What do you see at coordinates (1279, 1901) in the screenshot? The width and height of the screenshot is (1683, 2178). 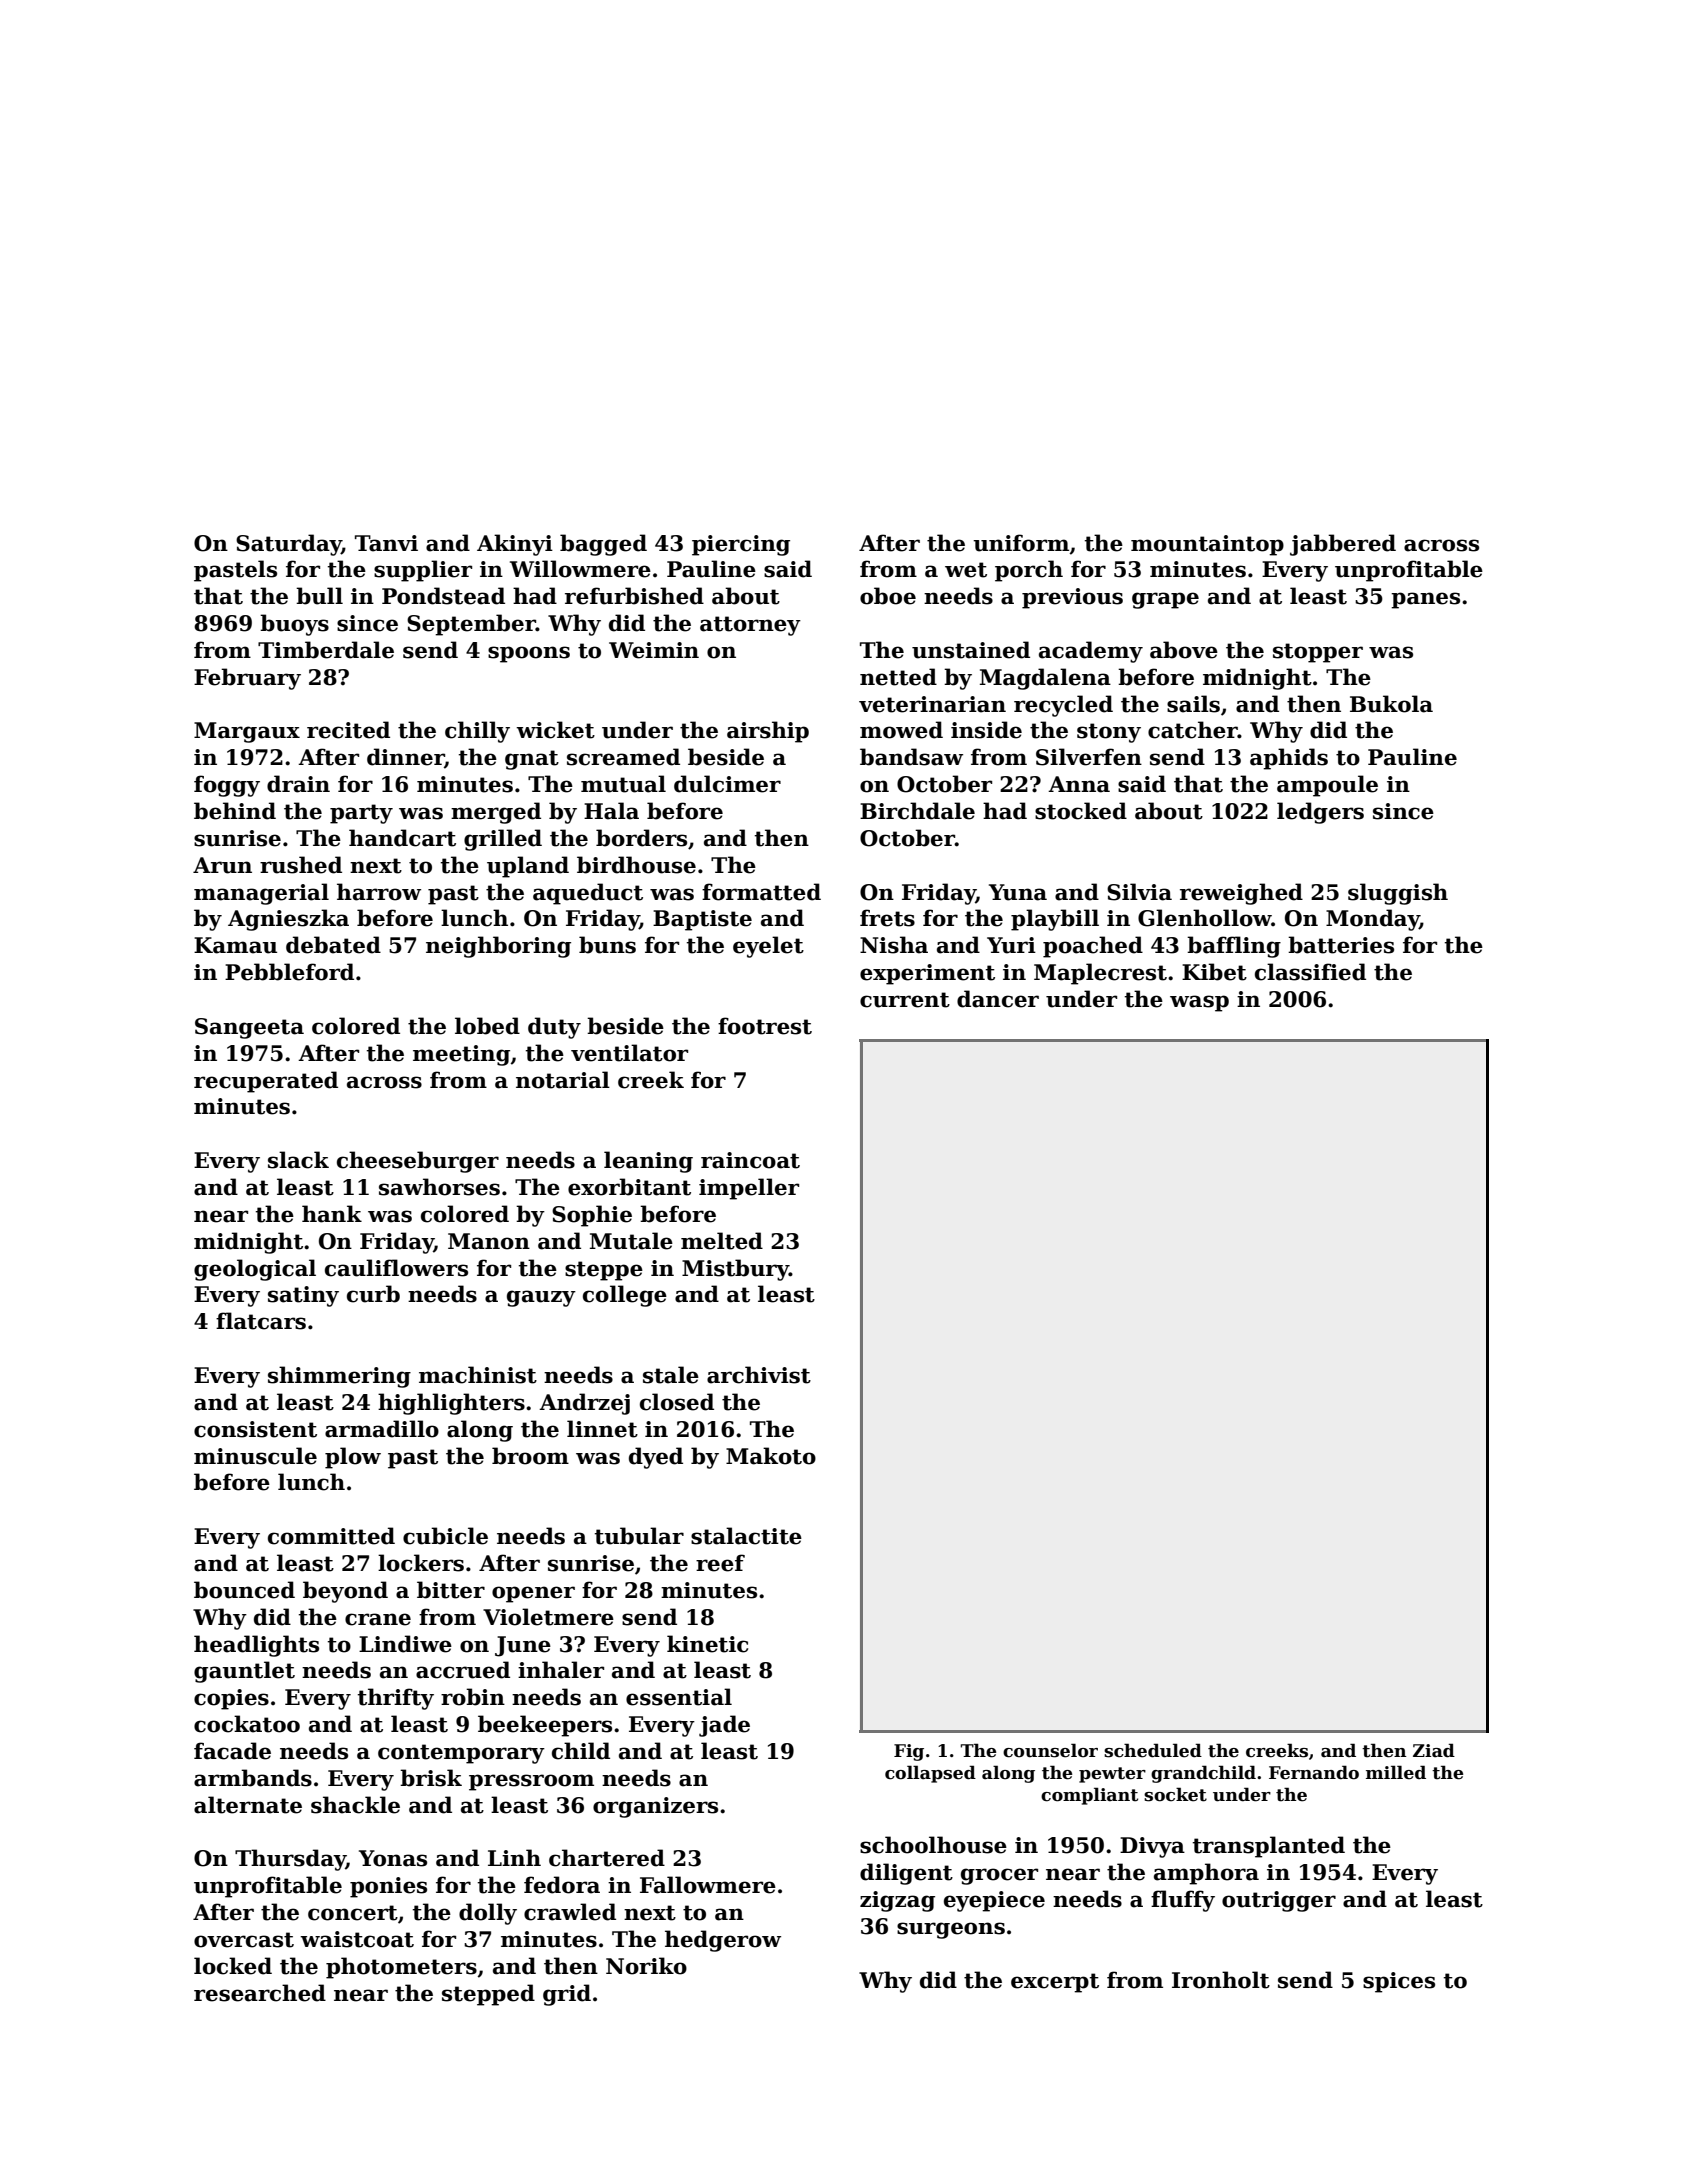 I see `outrigger` at bounding box center [1279, 1901].
